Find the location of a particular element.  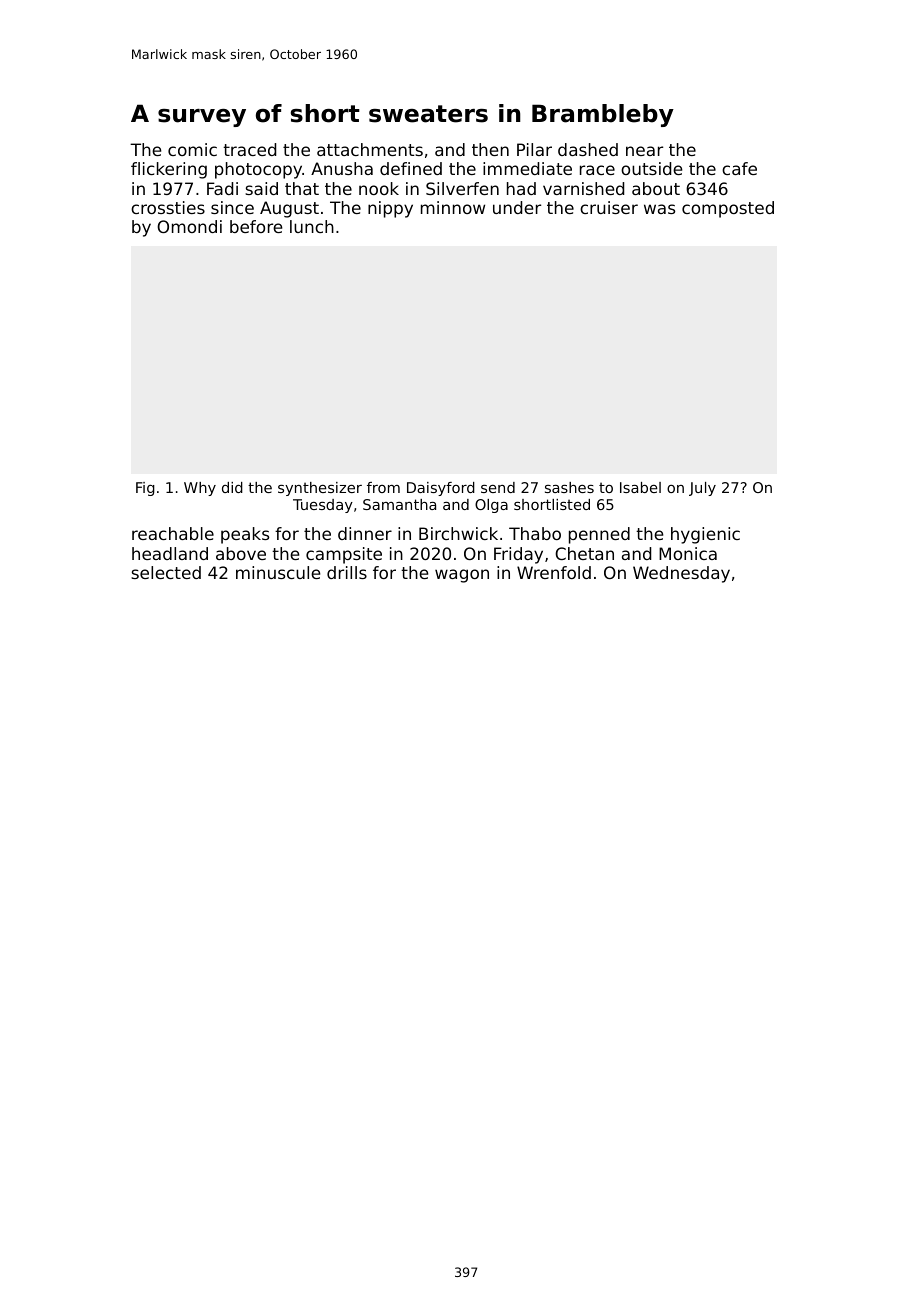

Isabel is located at coordinates (640, 487).
